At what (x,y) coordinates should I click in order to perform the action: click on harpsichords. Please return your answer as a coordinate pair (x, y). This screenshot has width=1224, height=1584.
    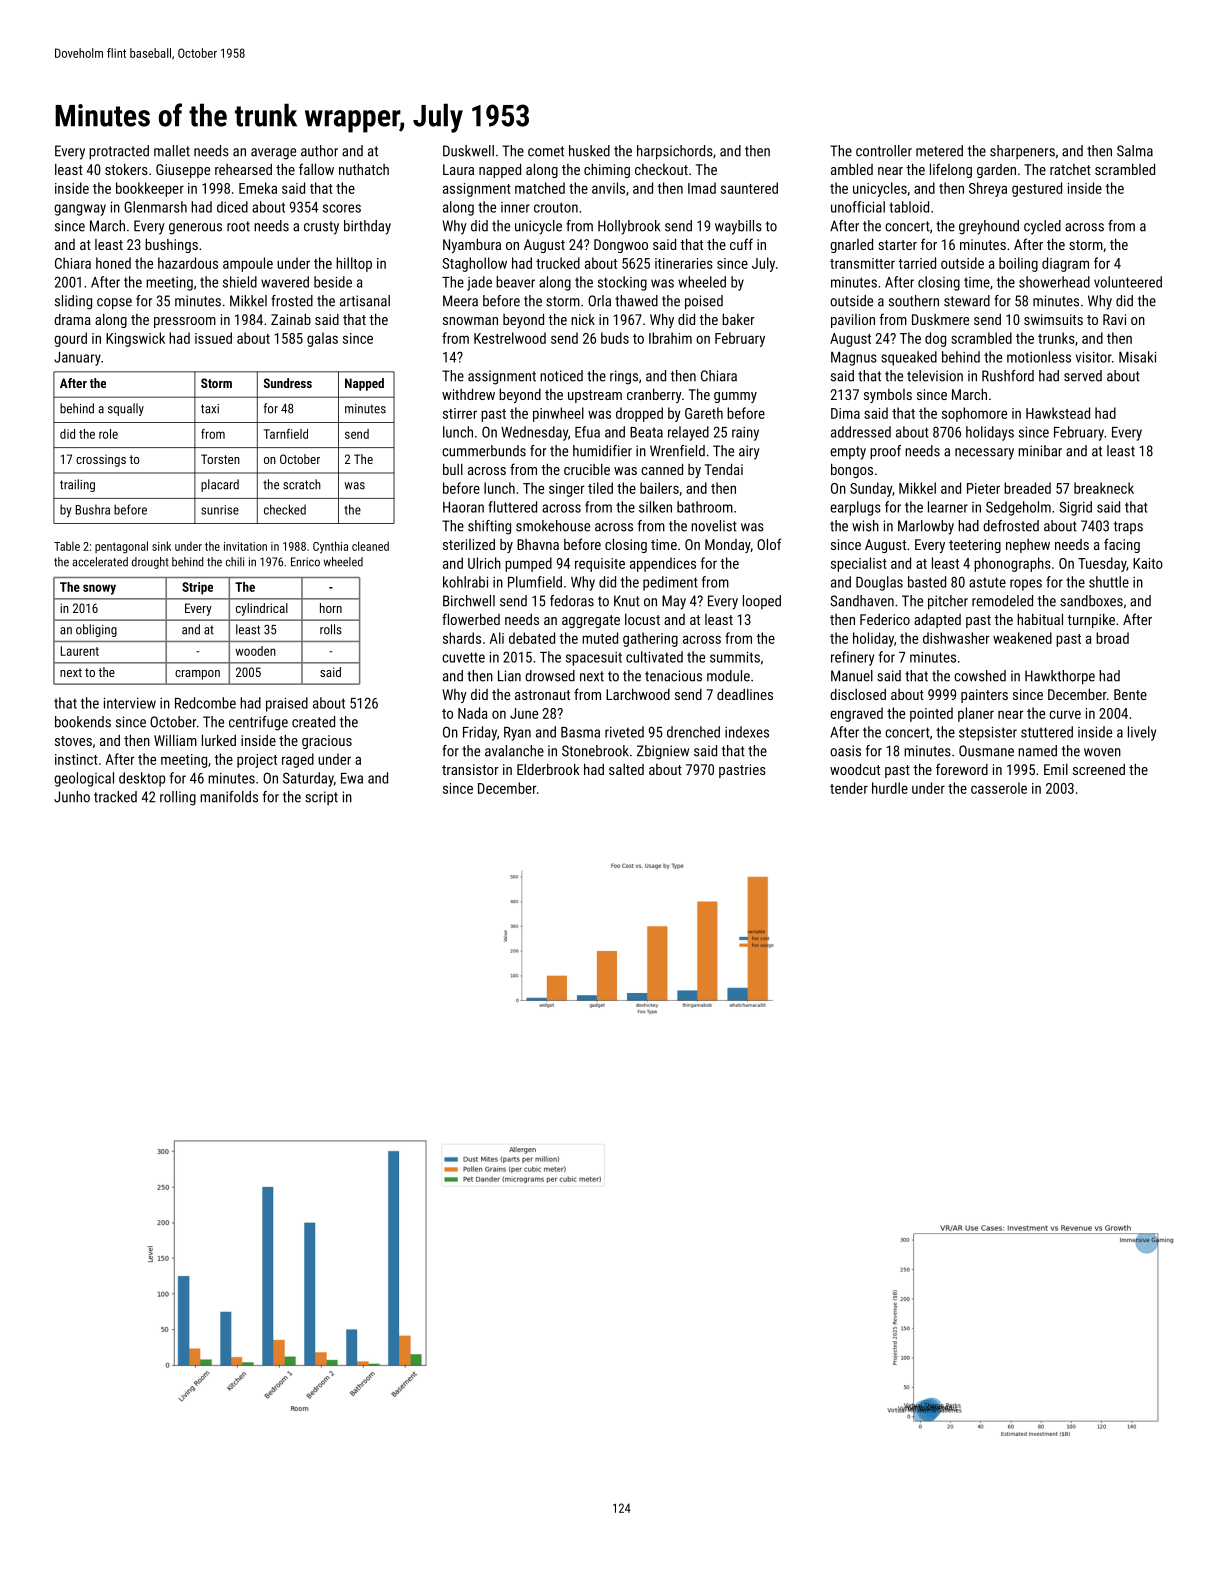
    Looking at the image, I should click on (675, 152).
